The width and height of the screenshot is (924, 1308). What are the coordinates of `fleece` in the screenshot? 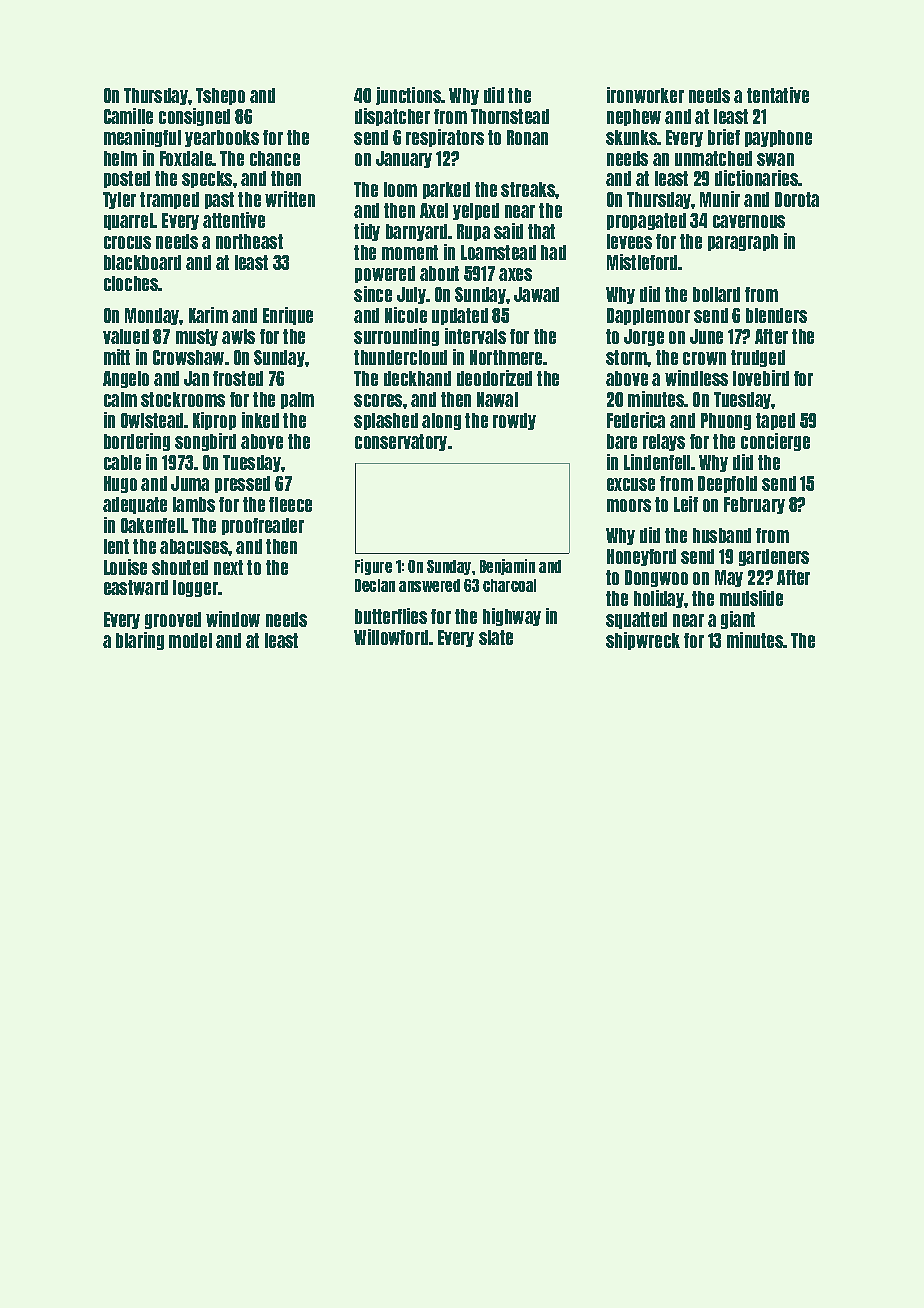 It's located at (290, 504).
